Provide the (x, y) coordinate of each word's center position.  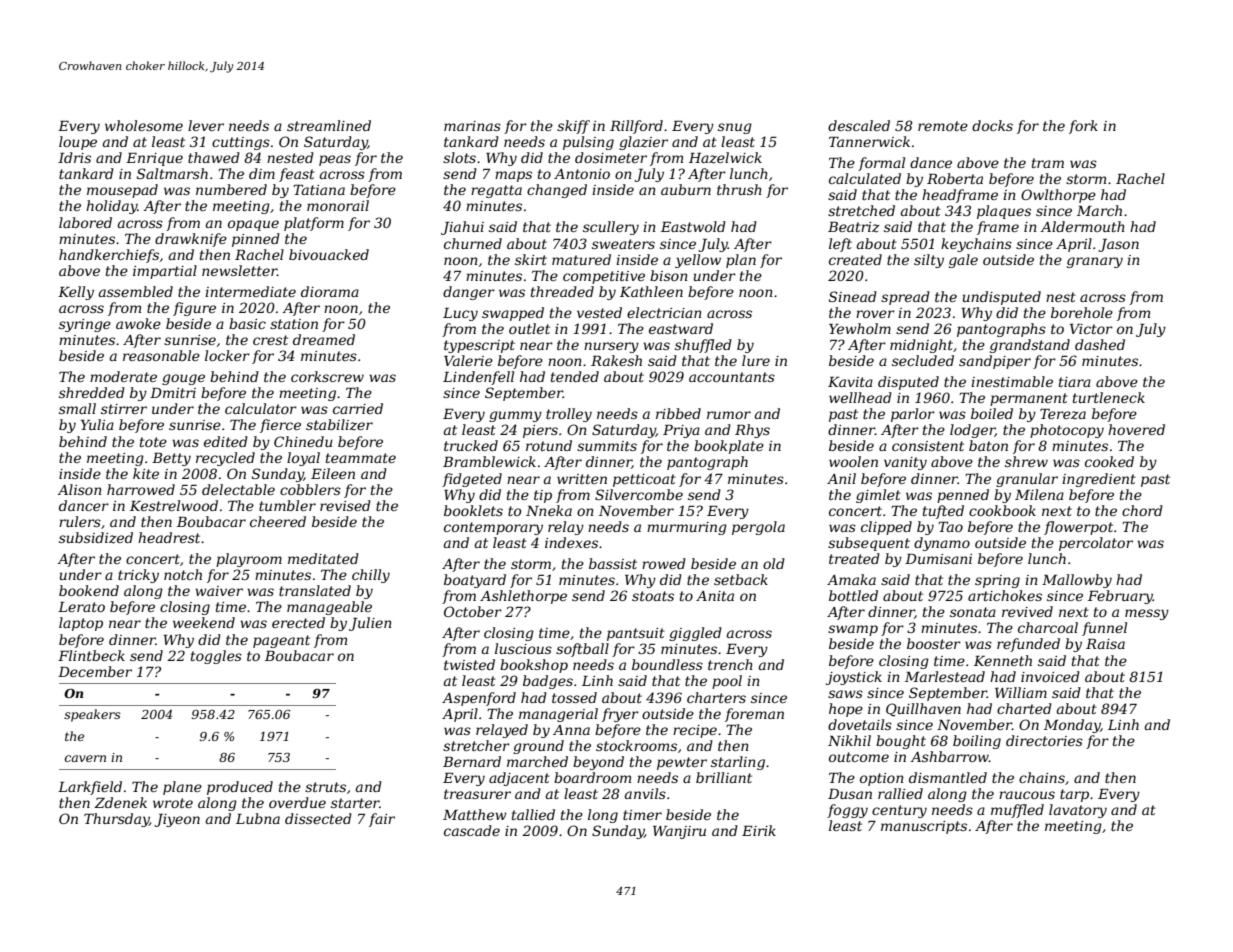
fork (1083, 127)
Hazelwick (725, 158)
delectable (238, 489)
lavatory (1078, 811)
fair (382, 820)
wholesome (144, 125)
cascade (472, 830)
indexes (571, 542)
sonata (973, 612)
